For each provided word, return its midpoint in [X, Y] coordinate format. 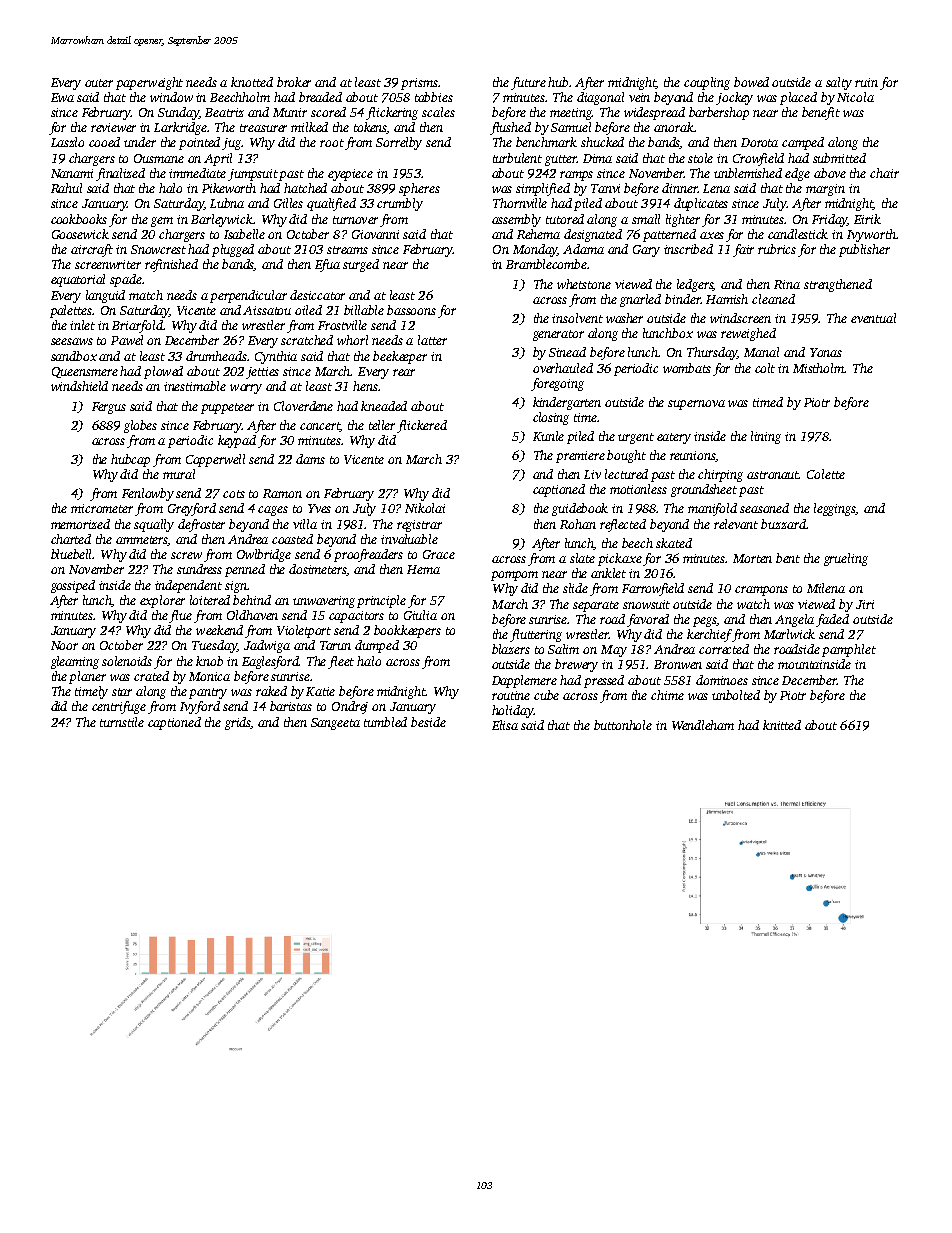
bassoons [411, 310]
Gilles [288, 203]
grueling [846, 559]
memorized [80, 524]
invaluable [409, 539]
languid [105, 296]
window [171, 97]
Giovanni [375, 234]
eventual [873, 318]
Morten [752, 558]
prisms [419, 84]
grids [238, 723]
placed [798, 98]
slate [582, 558]
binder [682, 299]
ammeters [142, 541]
